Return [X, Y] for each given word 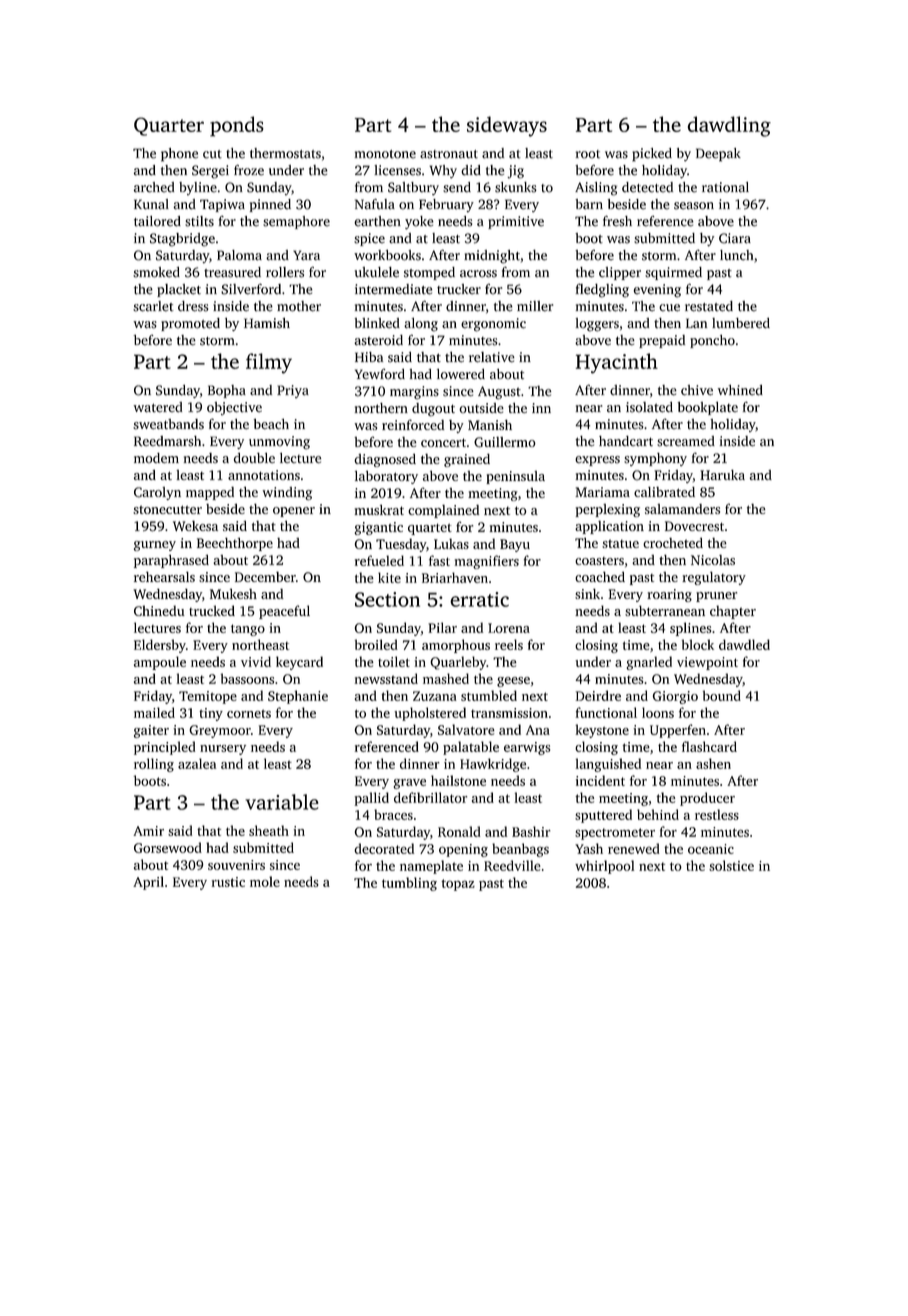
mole [265, 881]
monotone [385, 154]
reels [509, 644]
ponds [237, 126]
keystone [602, 731]
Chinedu [159, 610]
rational [725, 187]
